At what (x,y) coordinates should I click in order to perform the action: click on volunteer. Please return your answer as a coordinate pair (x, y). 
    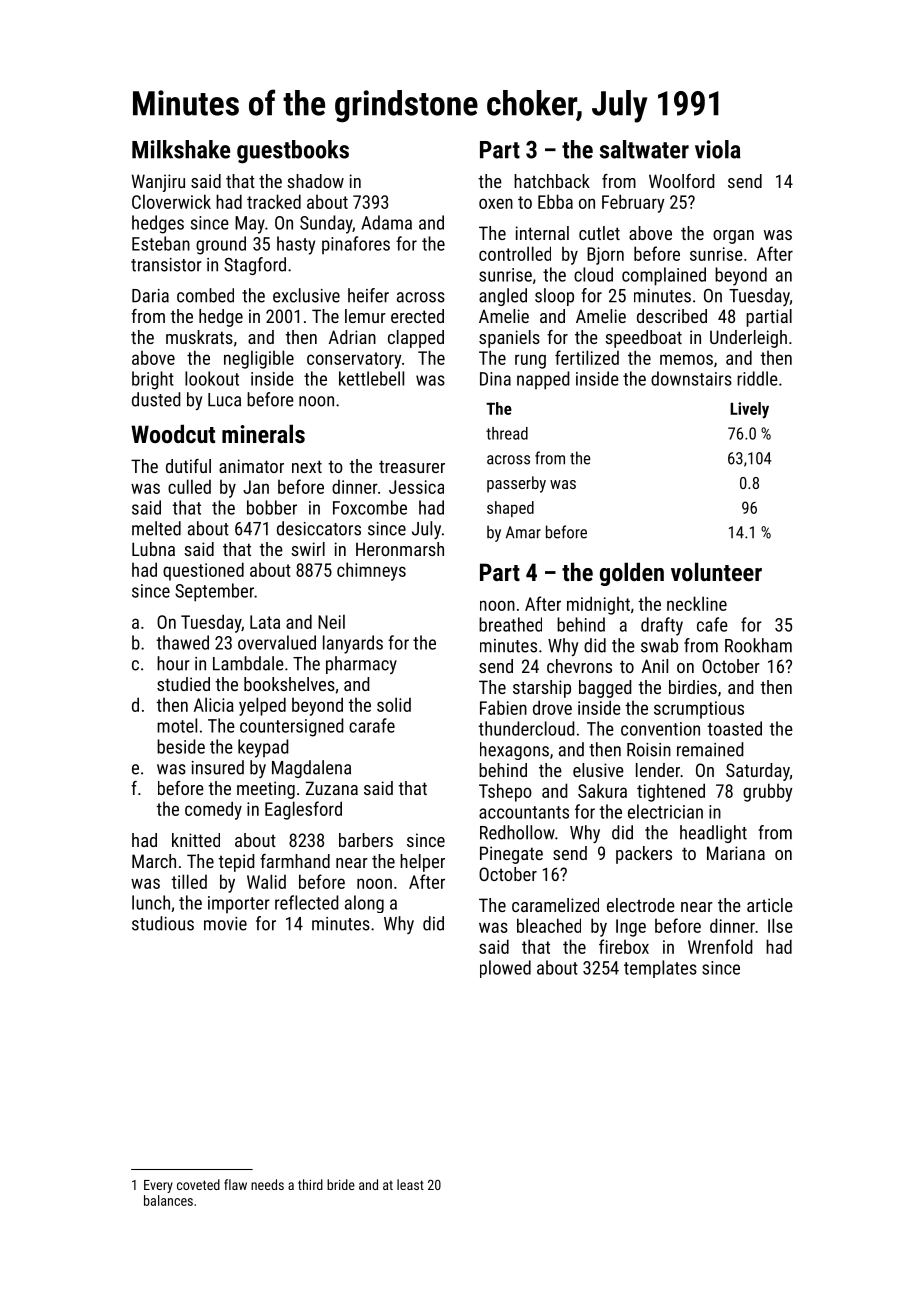
    Looking at the image, I should click on (716, 571).
